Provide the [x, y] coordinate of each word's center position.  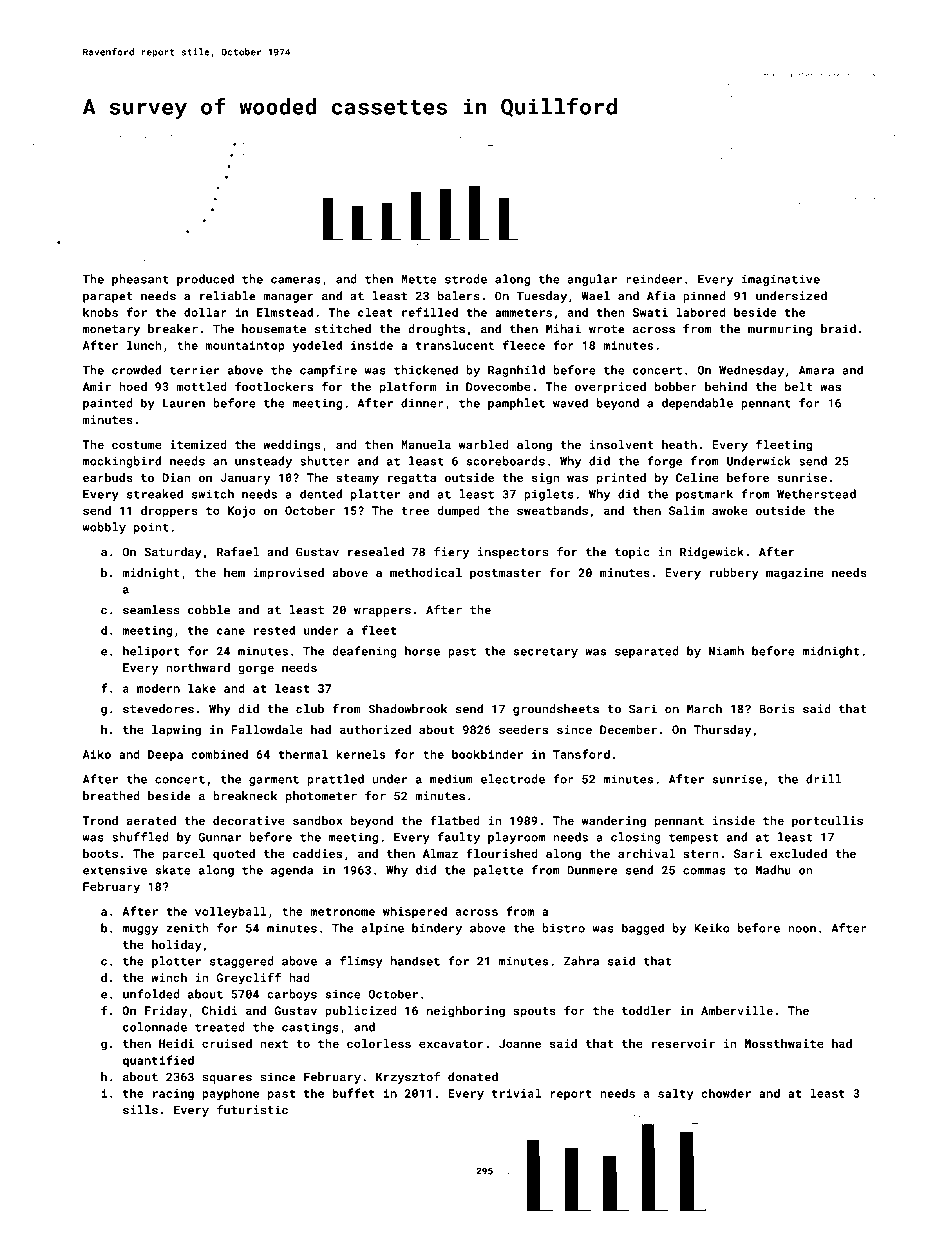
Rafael [238, 552]
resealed [376, 552]
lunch [144, 345]
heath [679, 444]
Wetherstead [816, 494]
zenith [187, 928]
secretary [546, 652]
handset [415, 961]
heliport [151, 652]
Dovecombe [498, 386]
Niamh [726, 651]
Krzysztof [408, 1078]
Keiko [712, 928]
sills [140, 1110]
